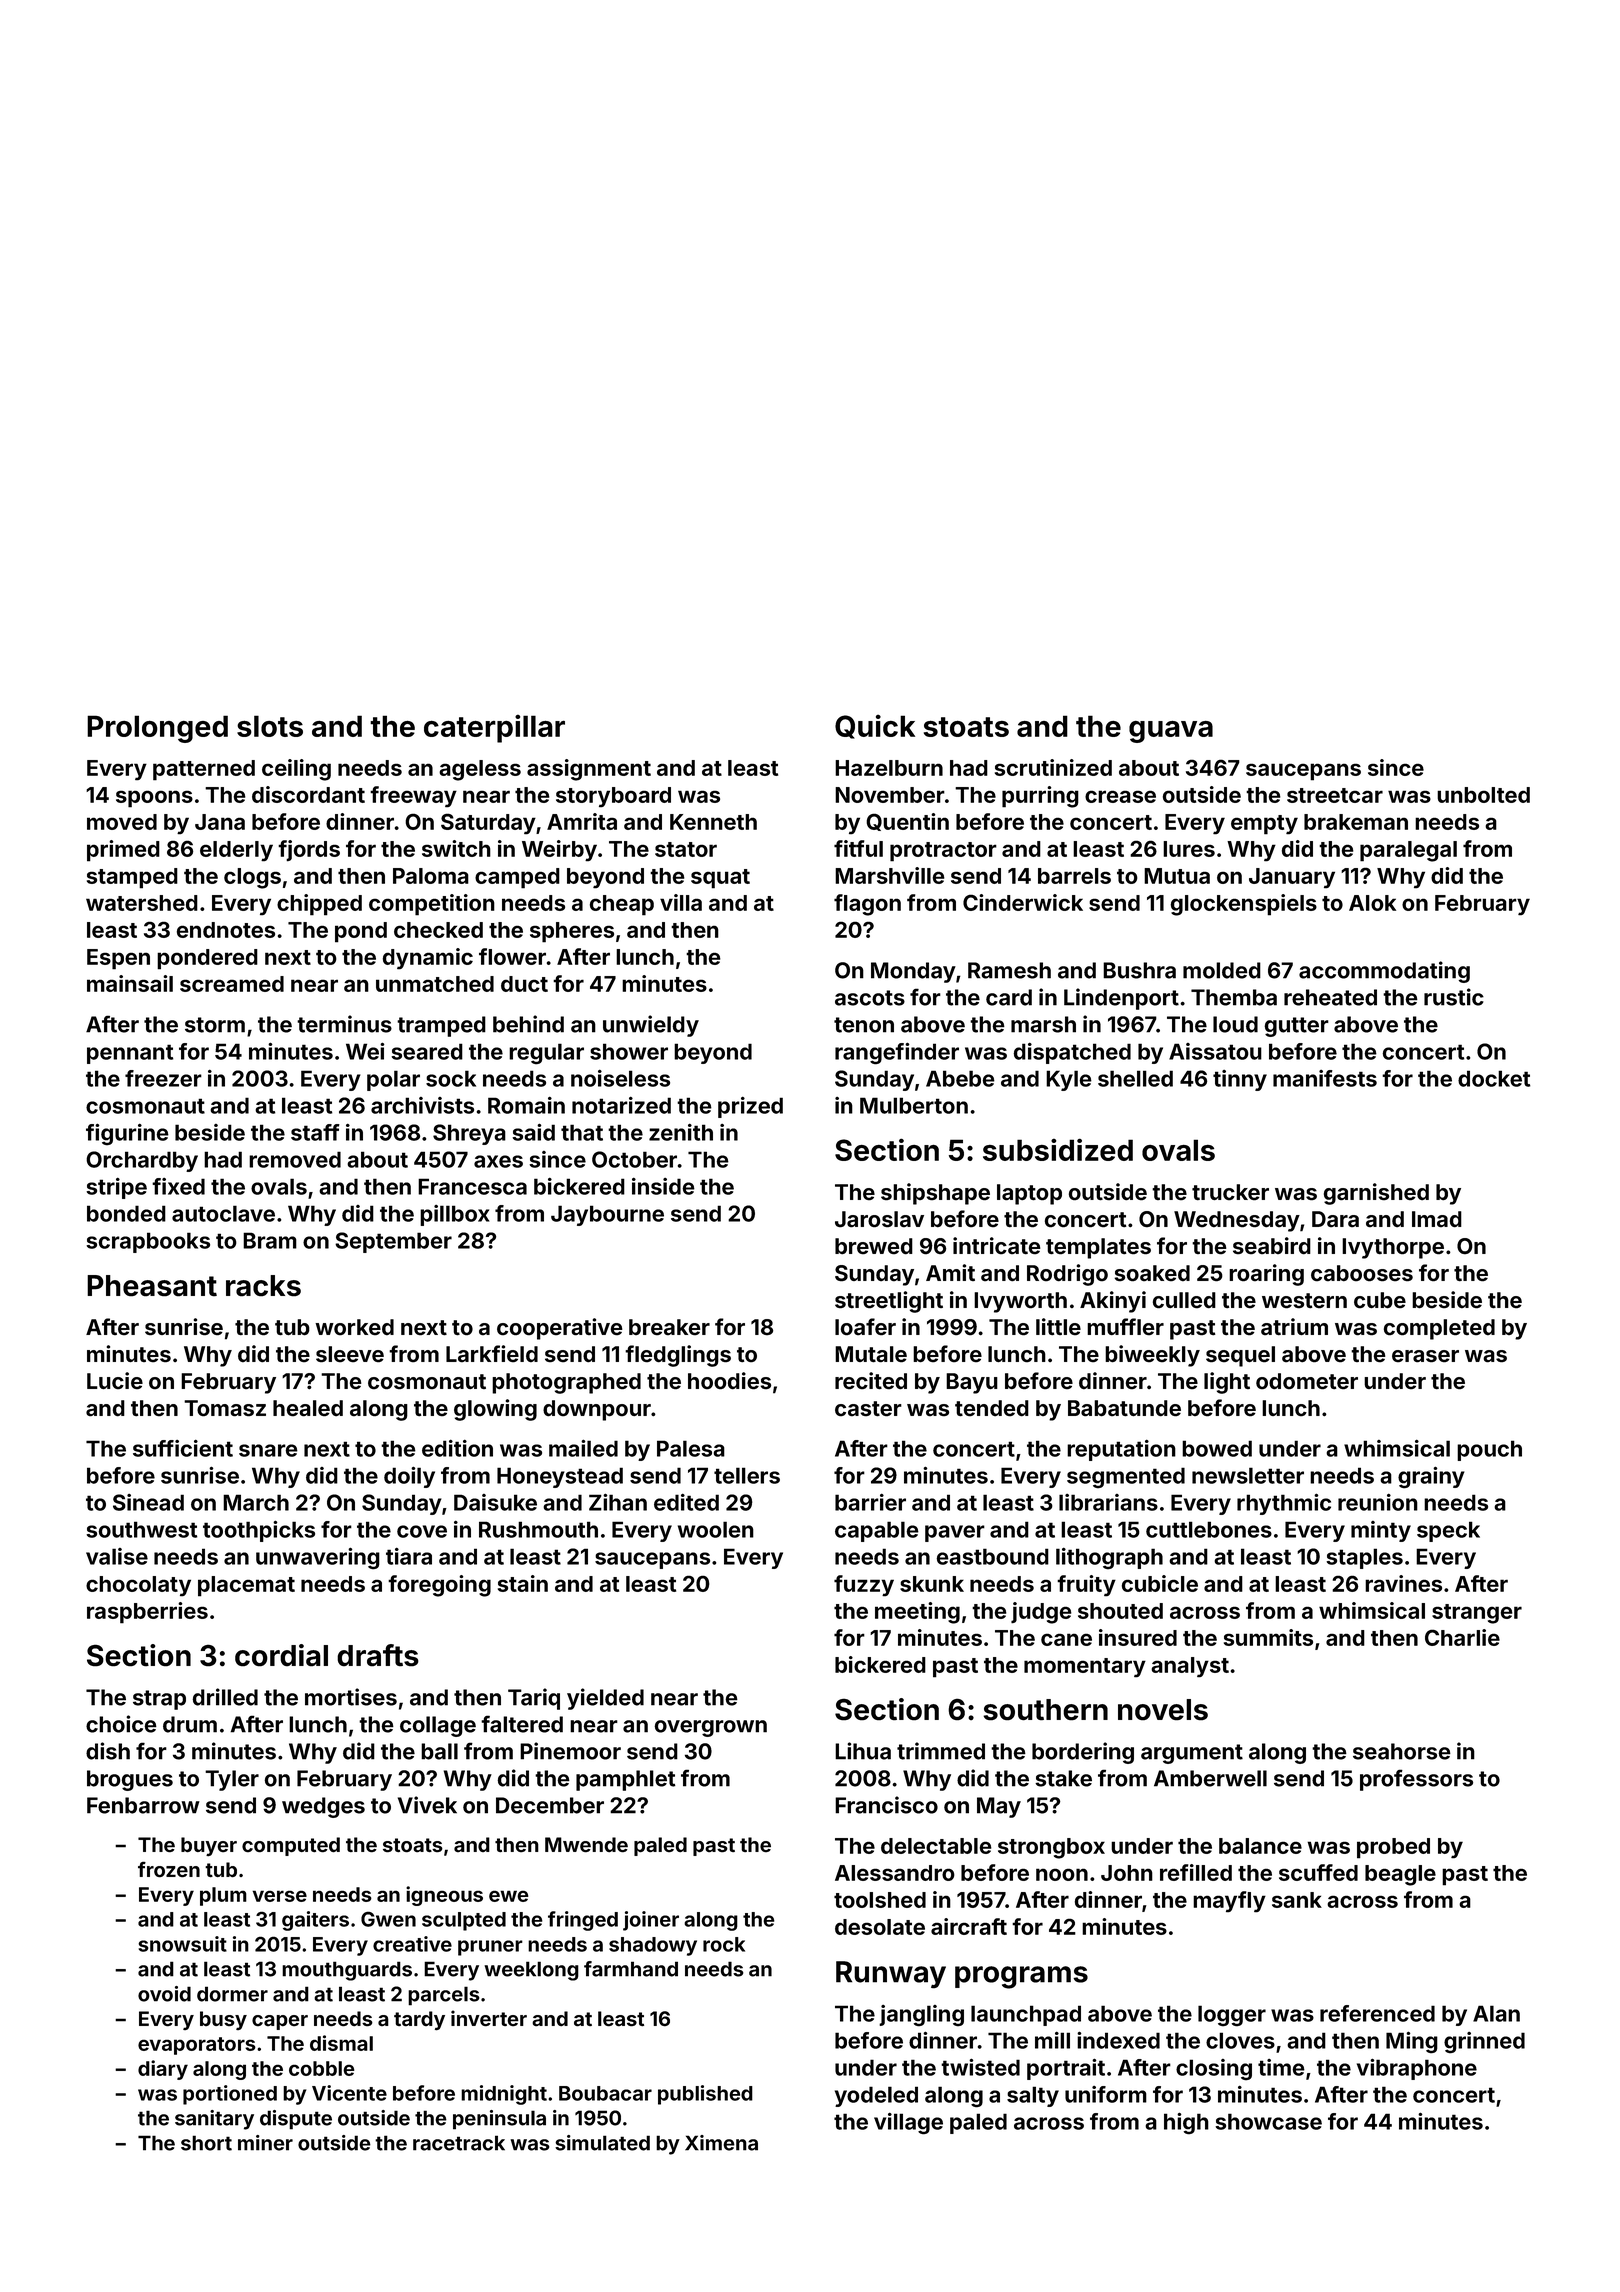 The image size is (1620, 2292). Describe the element at coordinates (309, 851) in the image. I see `fjords` at that location.
